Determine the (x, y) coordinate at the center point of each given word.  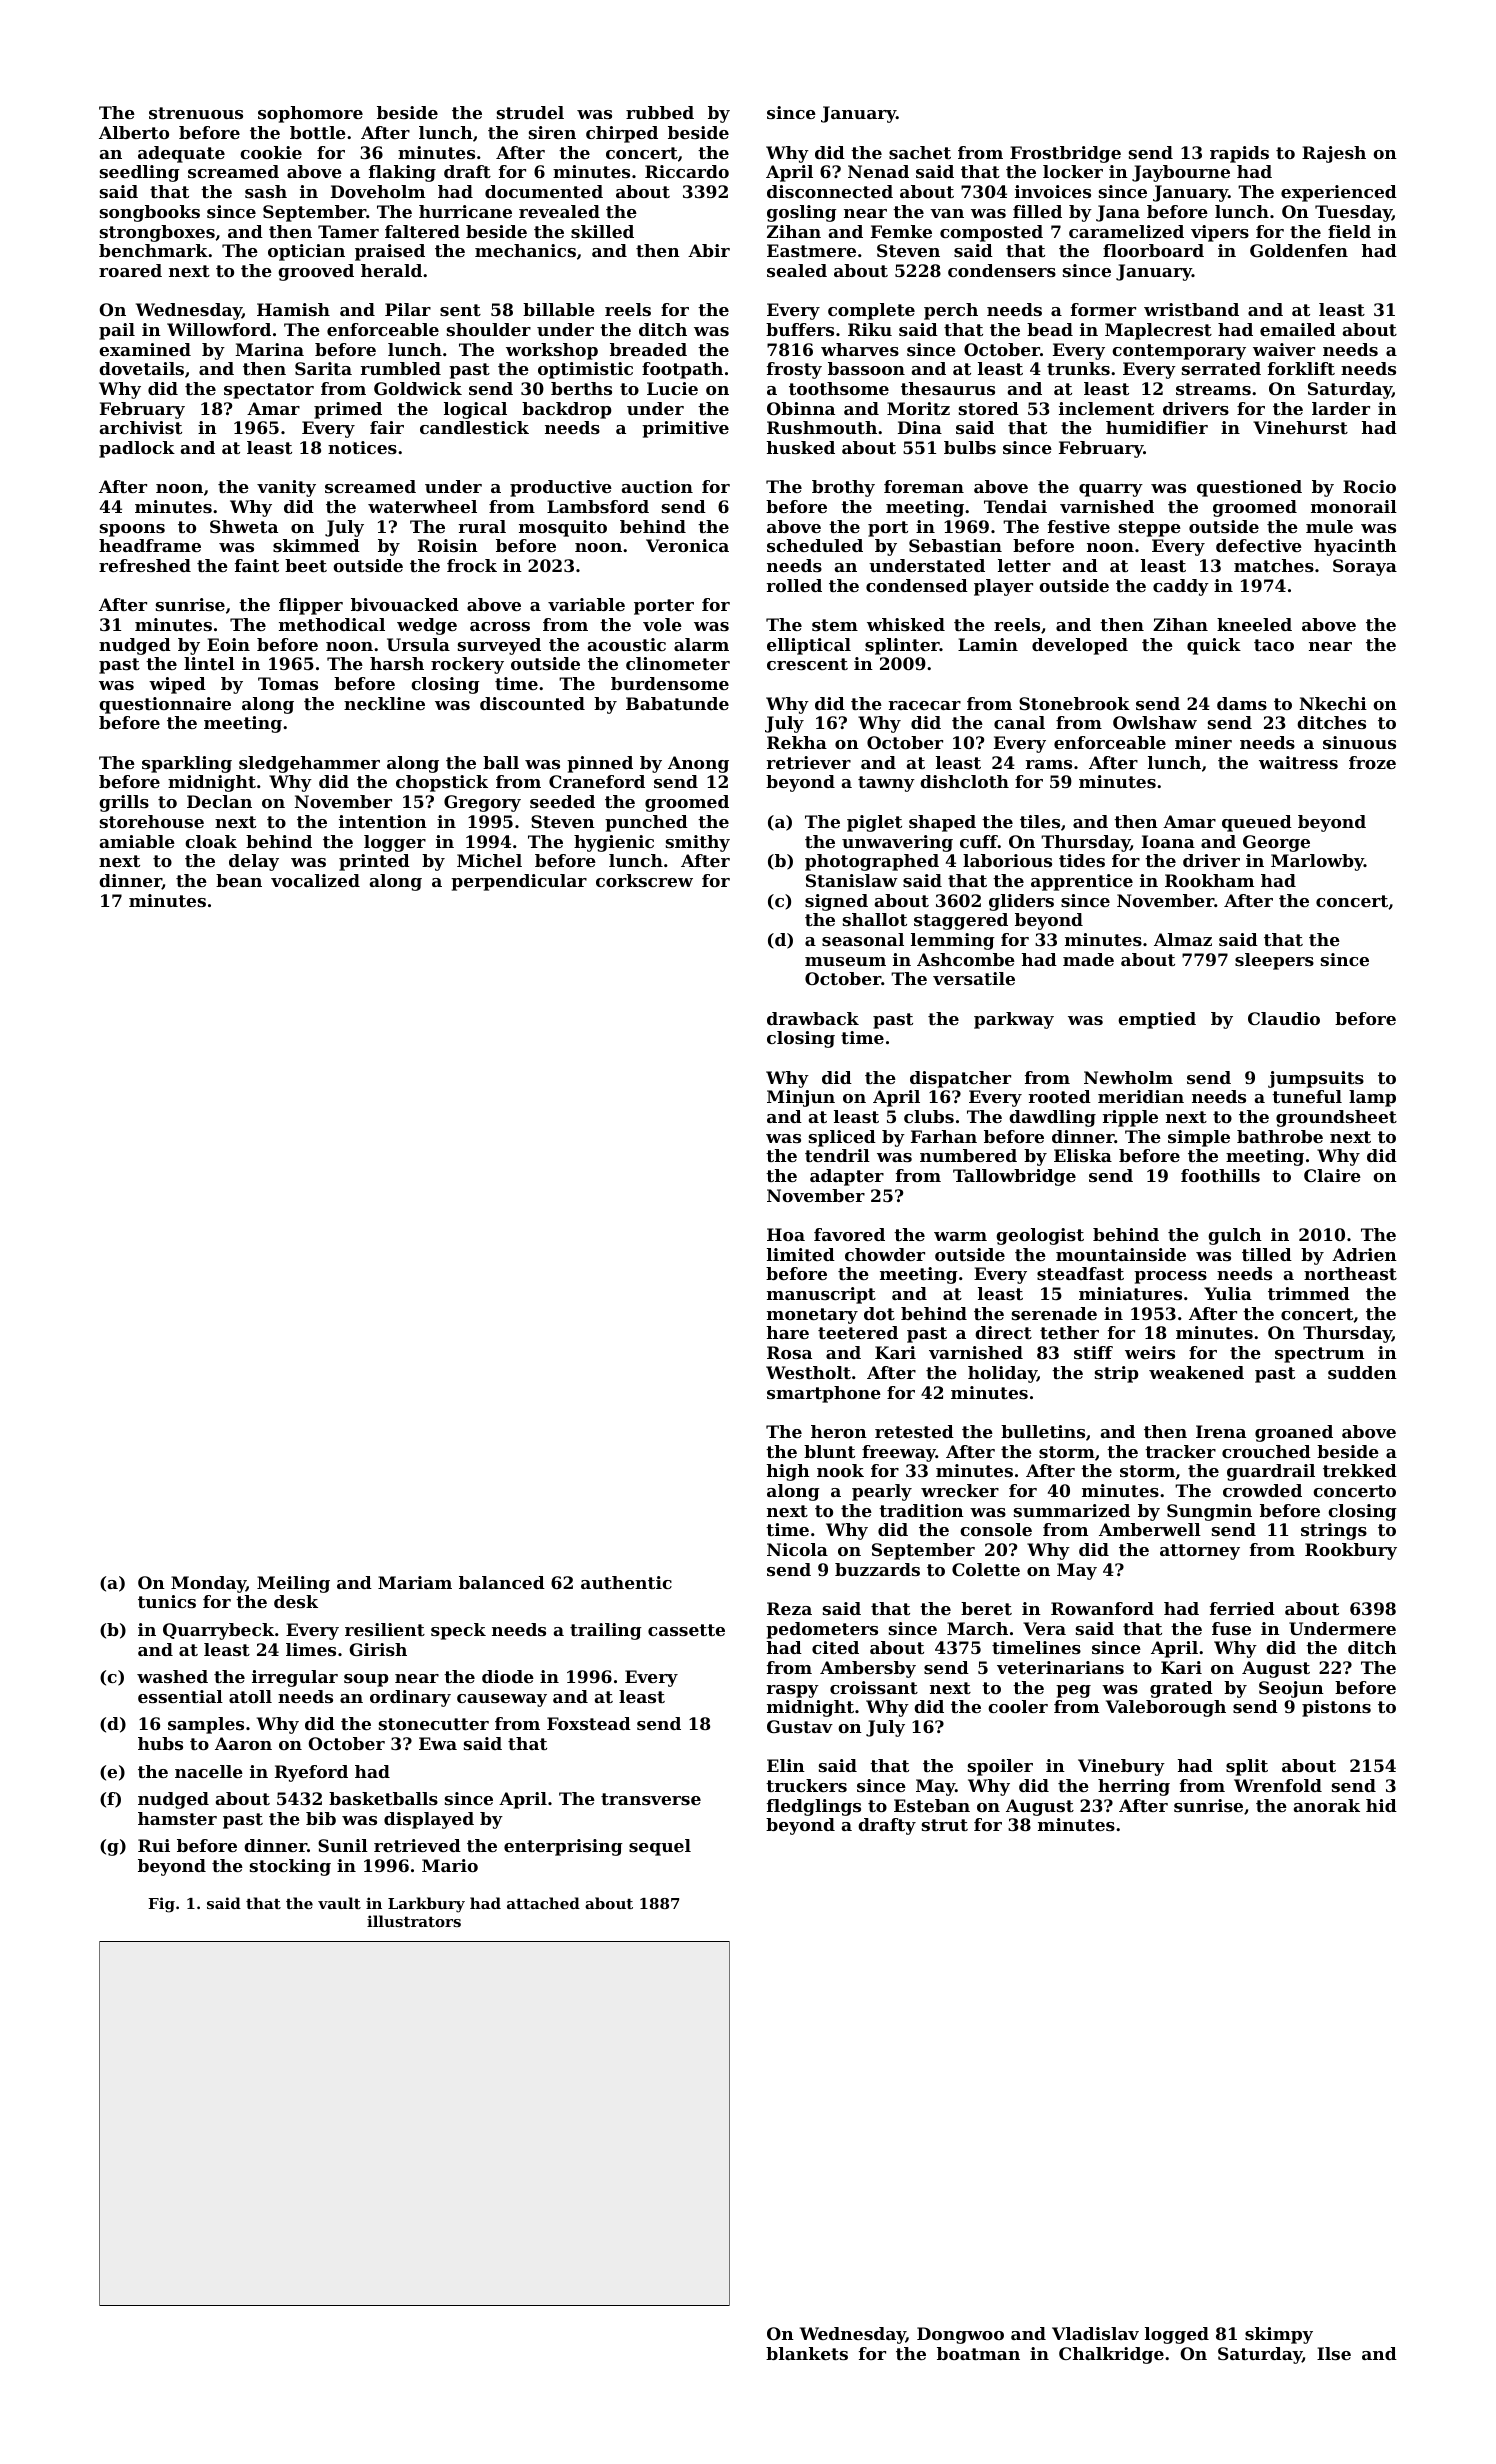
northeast (1350, 1273)
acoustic (626, 644)
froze (1372, 762)
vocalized (315, 880)
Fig (161, 1905)
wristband (1191, 309)
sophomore (310, 114)
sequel (660, 1847)
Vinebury (1121, 1767)
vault (339, 1903)
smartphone (824, 1394)
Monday (208, 1584)
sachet (920, 152)
